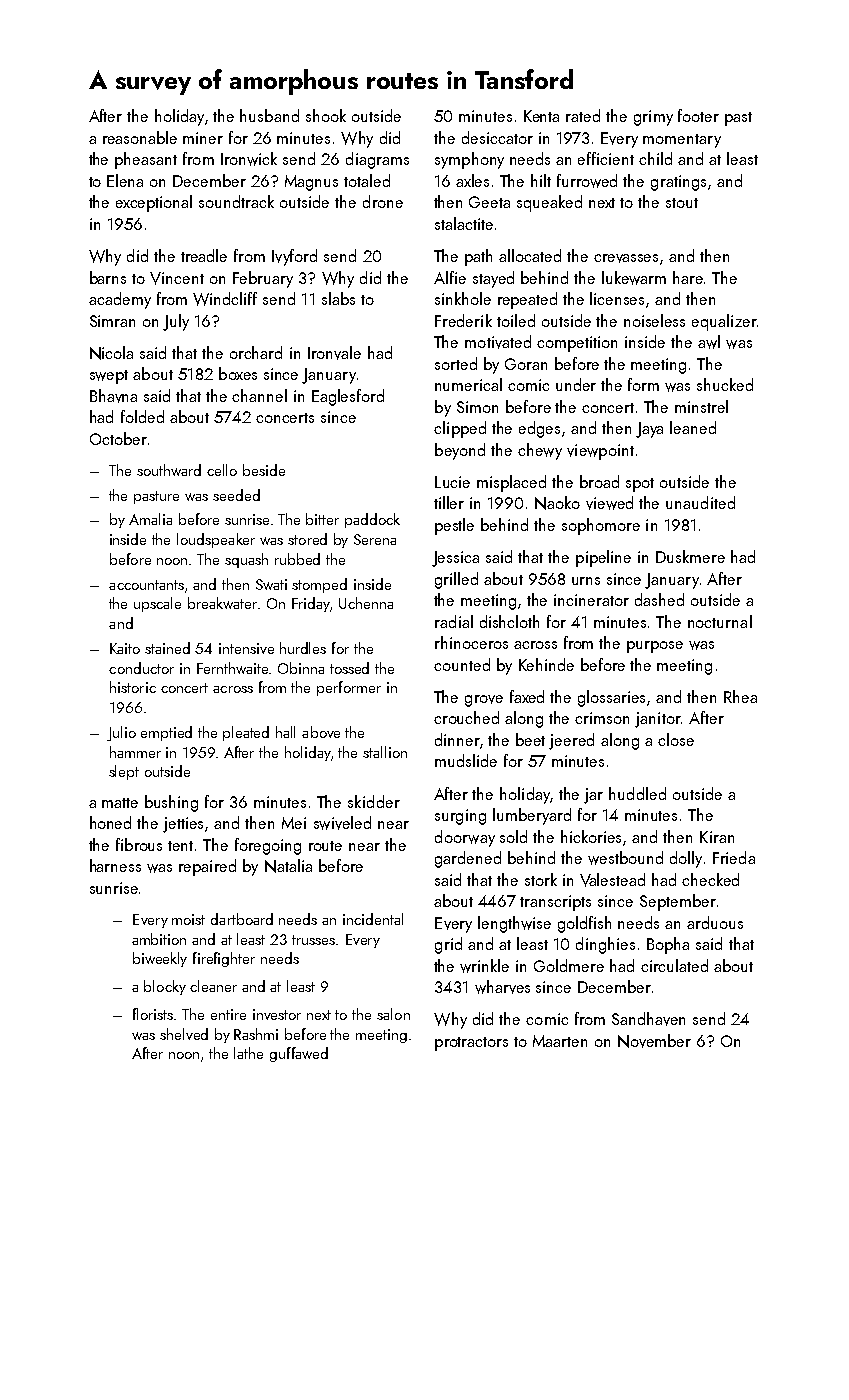 The image size is (849, 1400). Describe the element at coordinates (682, 203) in the screenshot. I see `stout` at that location.
